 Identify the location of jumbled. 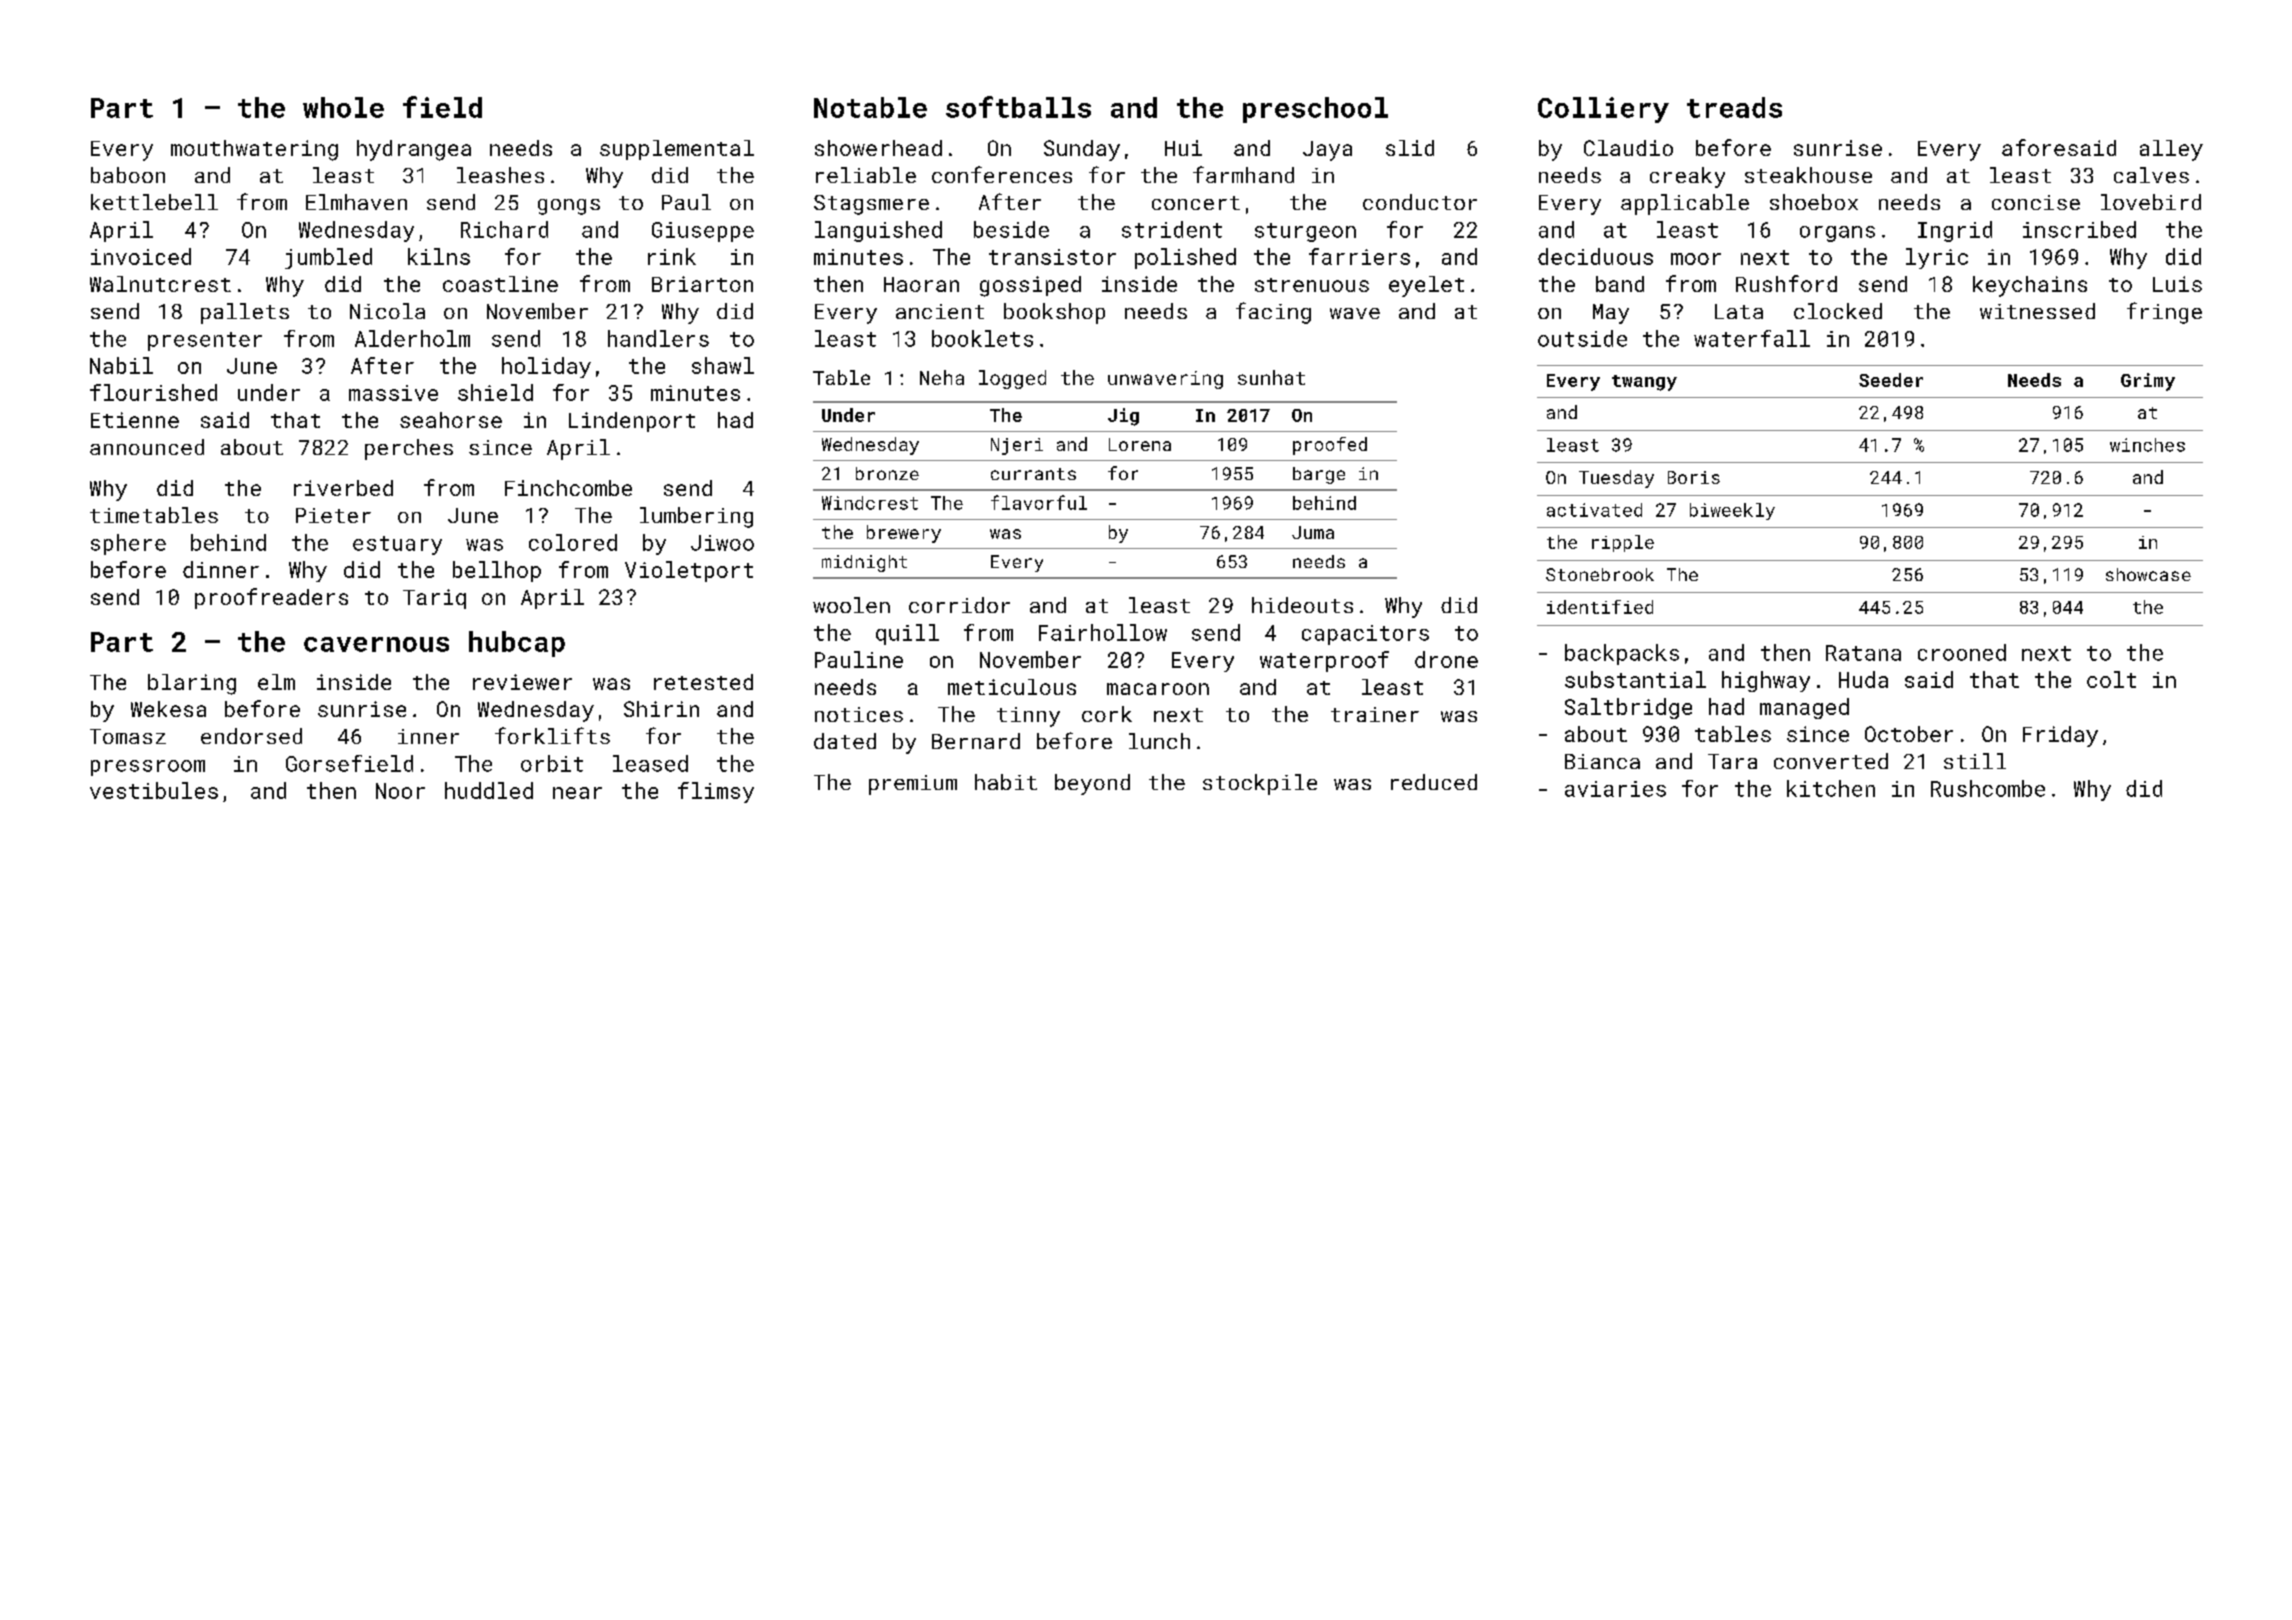
(328, 258).
